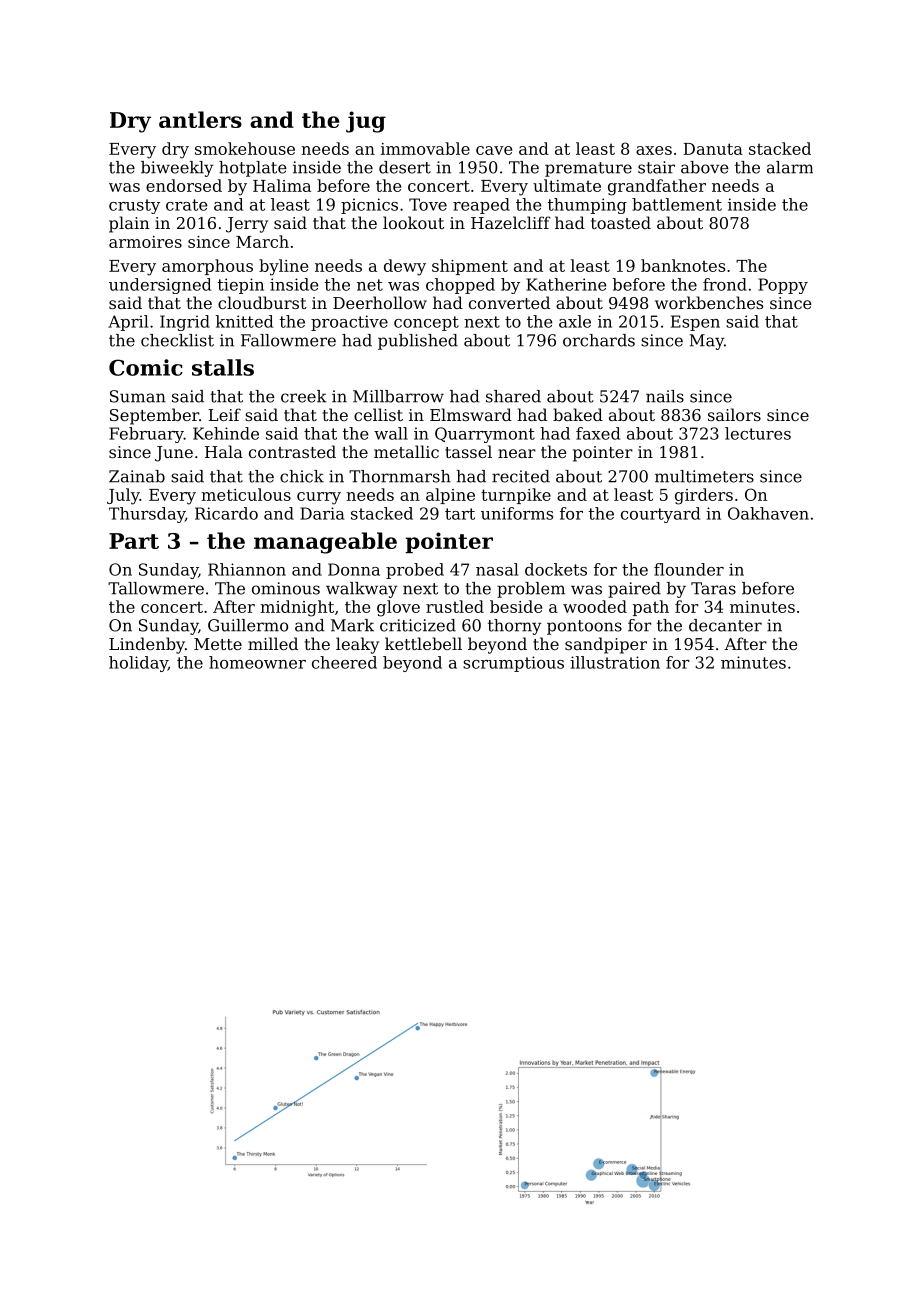  I want to click on sailors, so click(734, 414).
